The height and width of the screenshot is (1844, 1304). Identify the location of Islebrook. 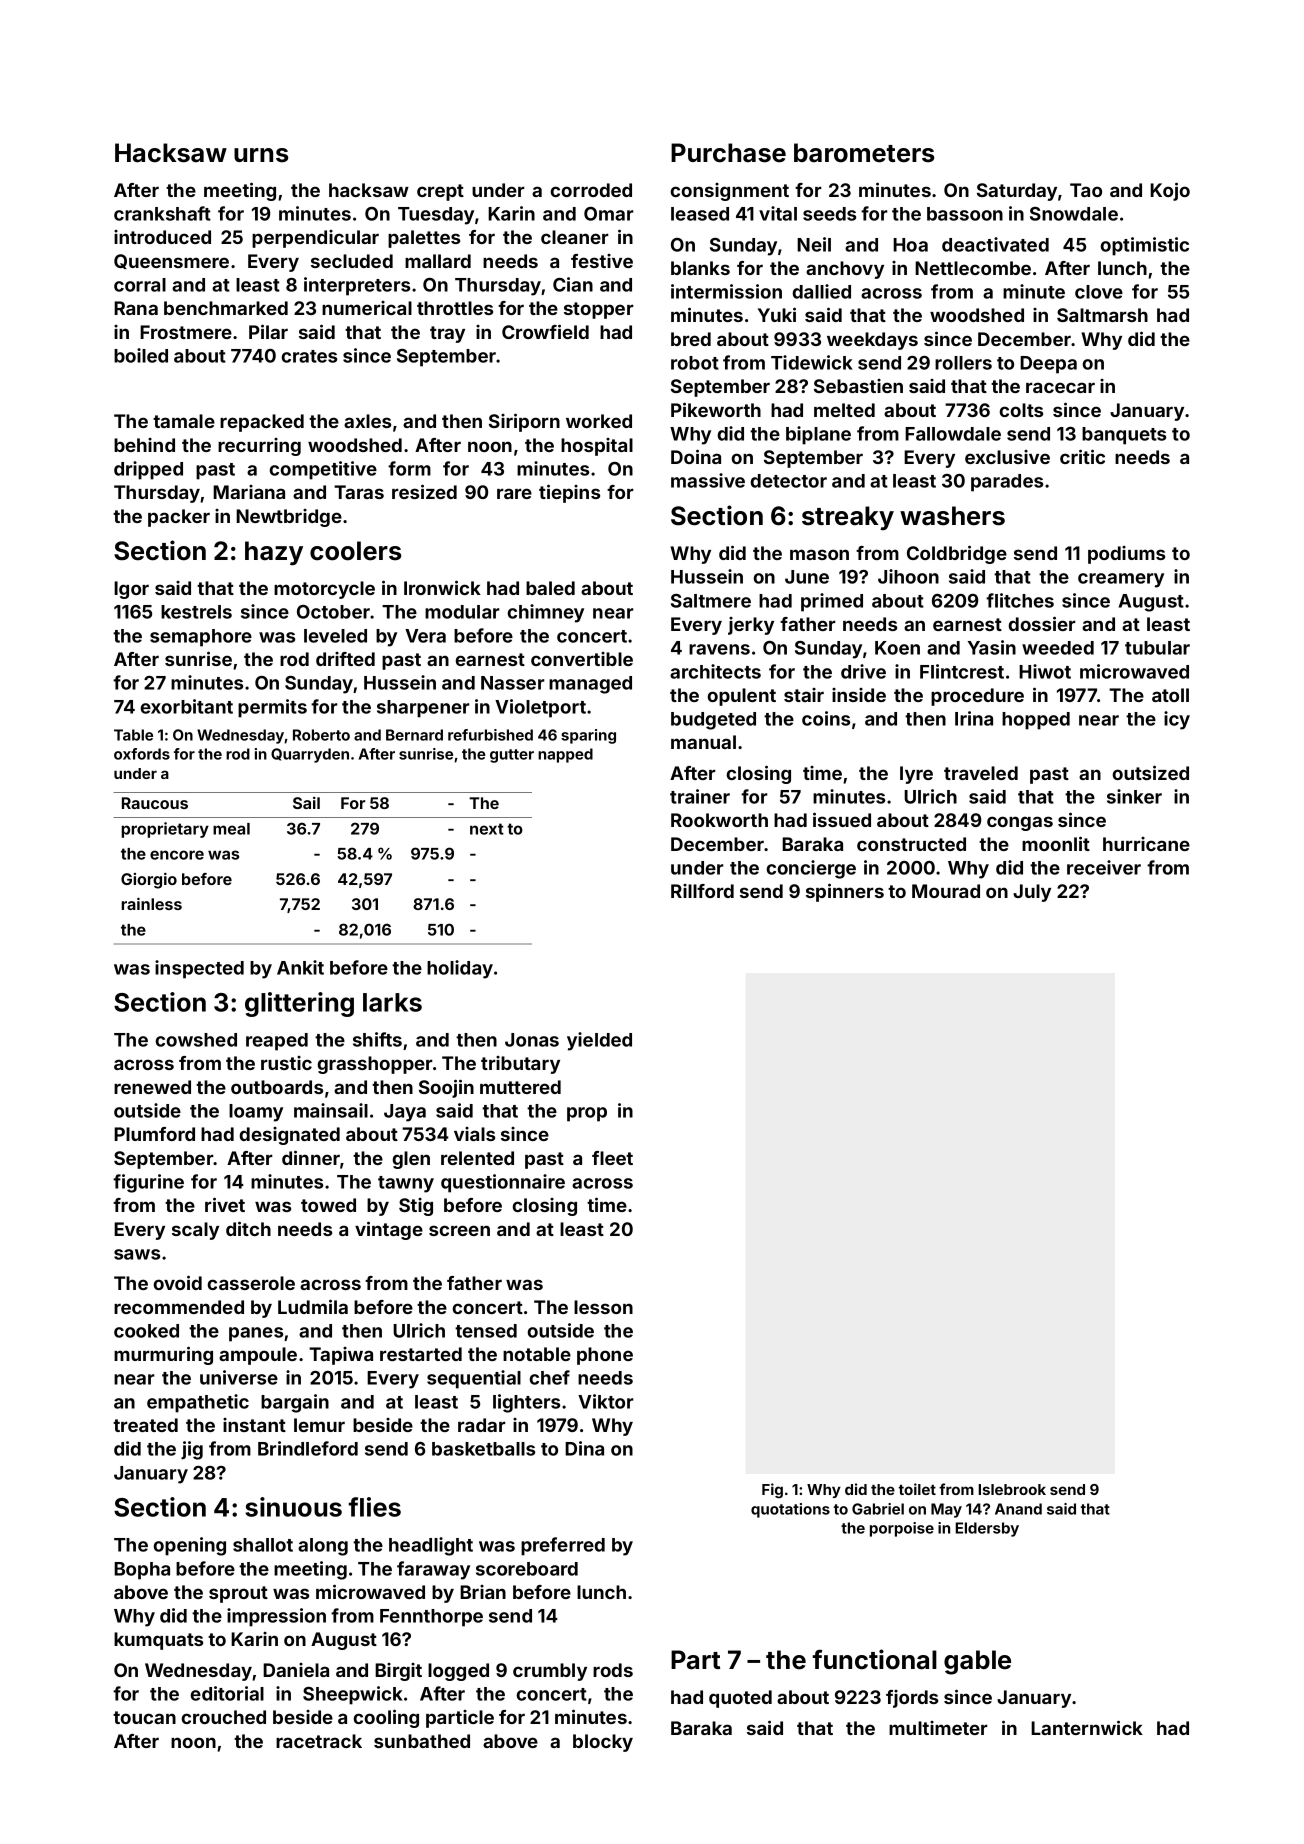
(1012, 1489).
